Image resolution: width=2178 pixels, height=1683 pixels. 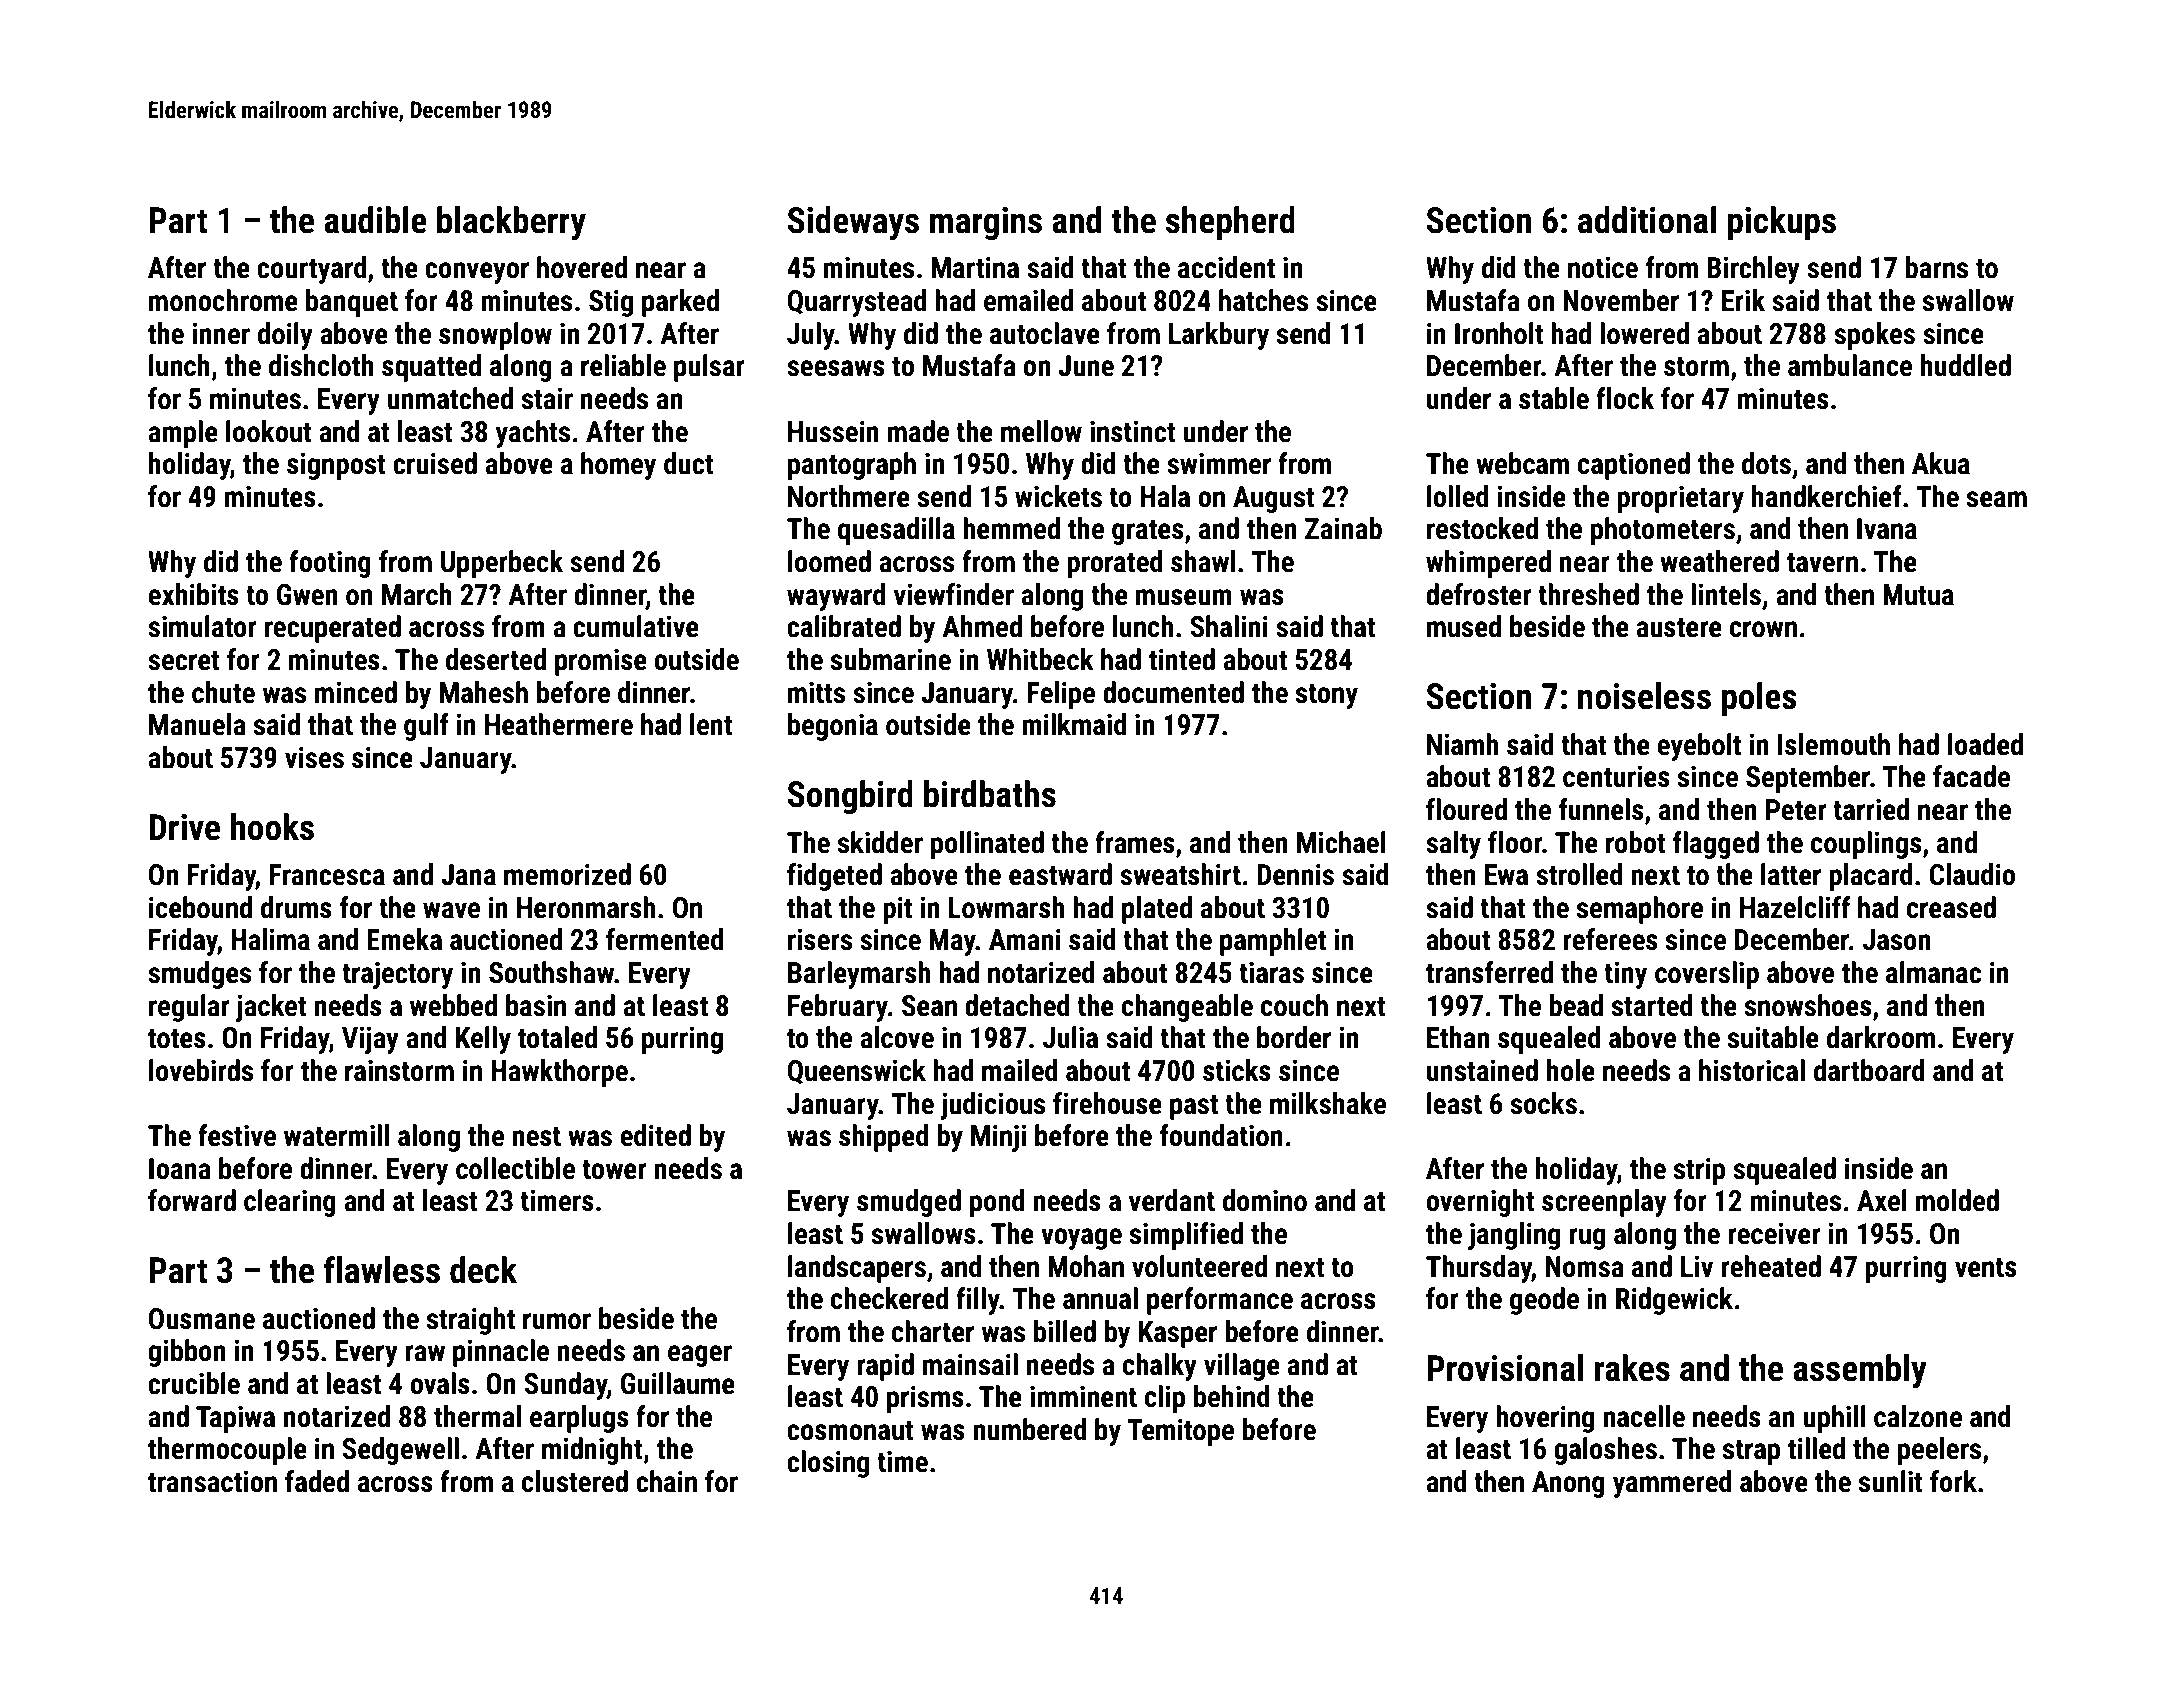 I want to click on tiaras, so click(x=1271, y=972).
